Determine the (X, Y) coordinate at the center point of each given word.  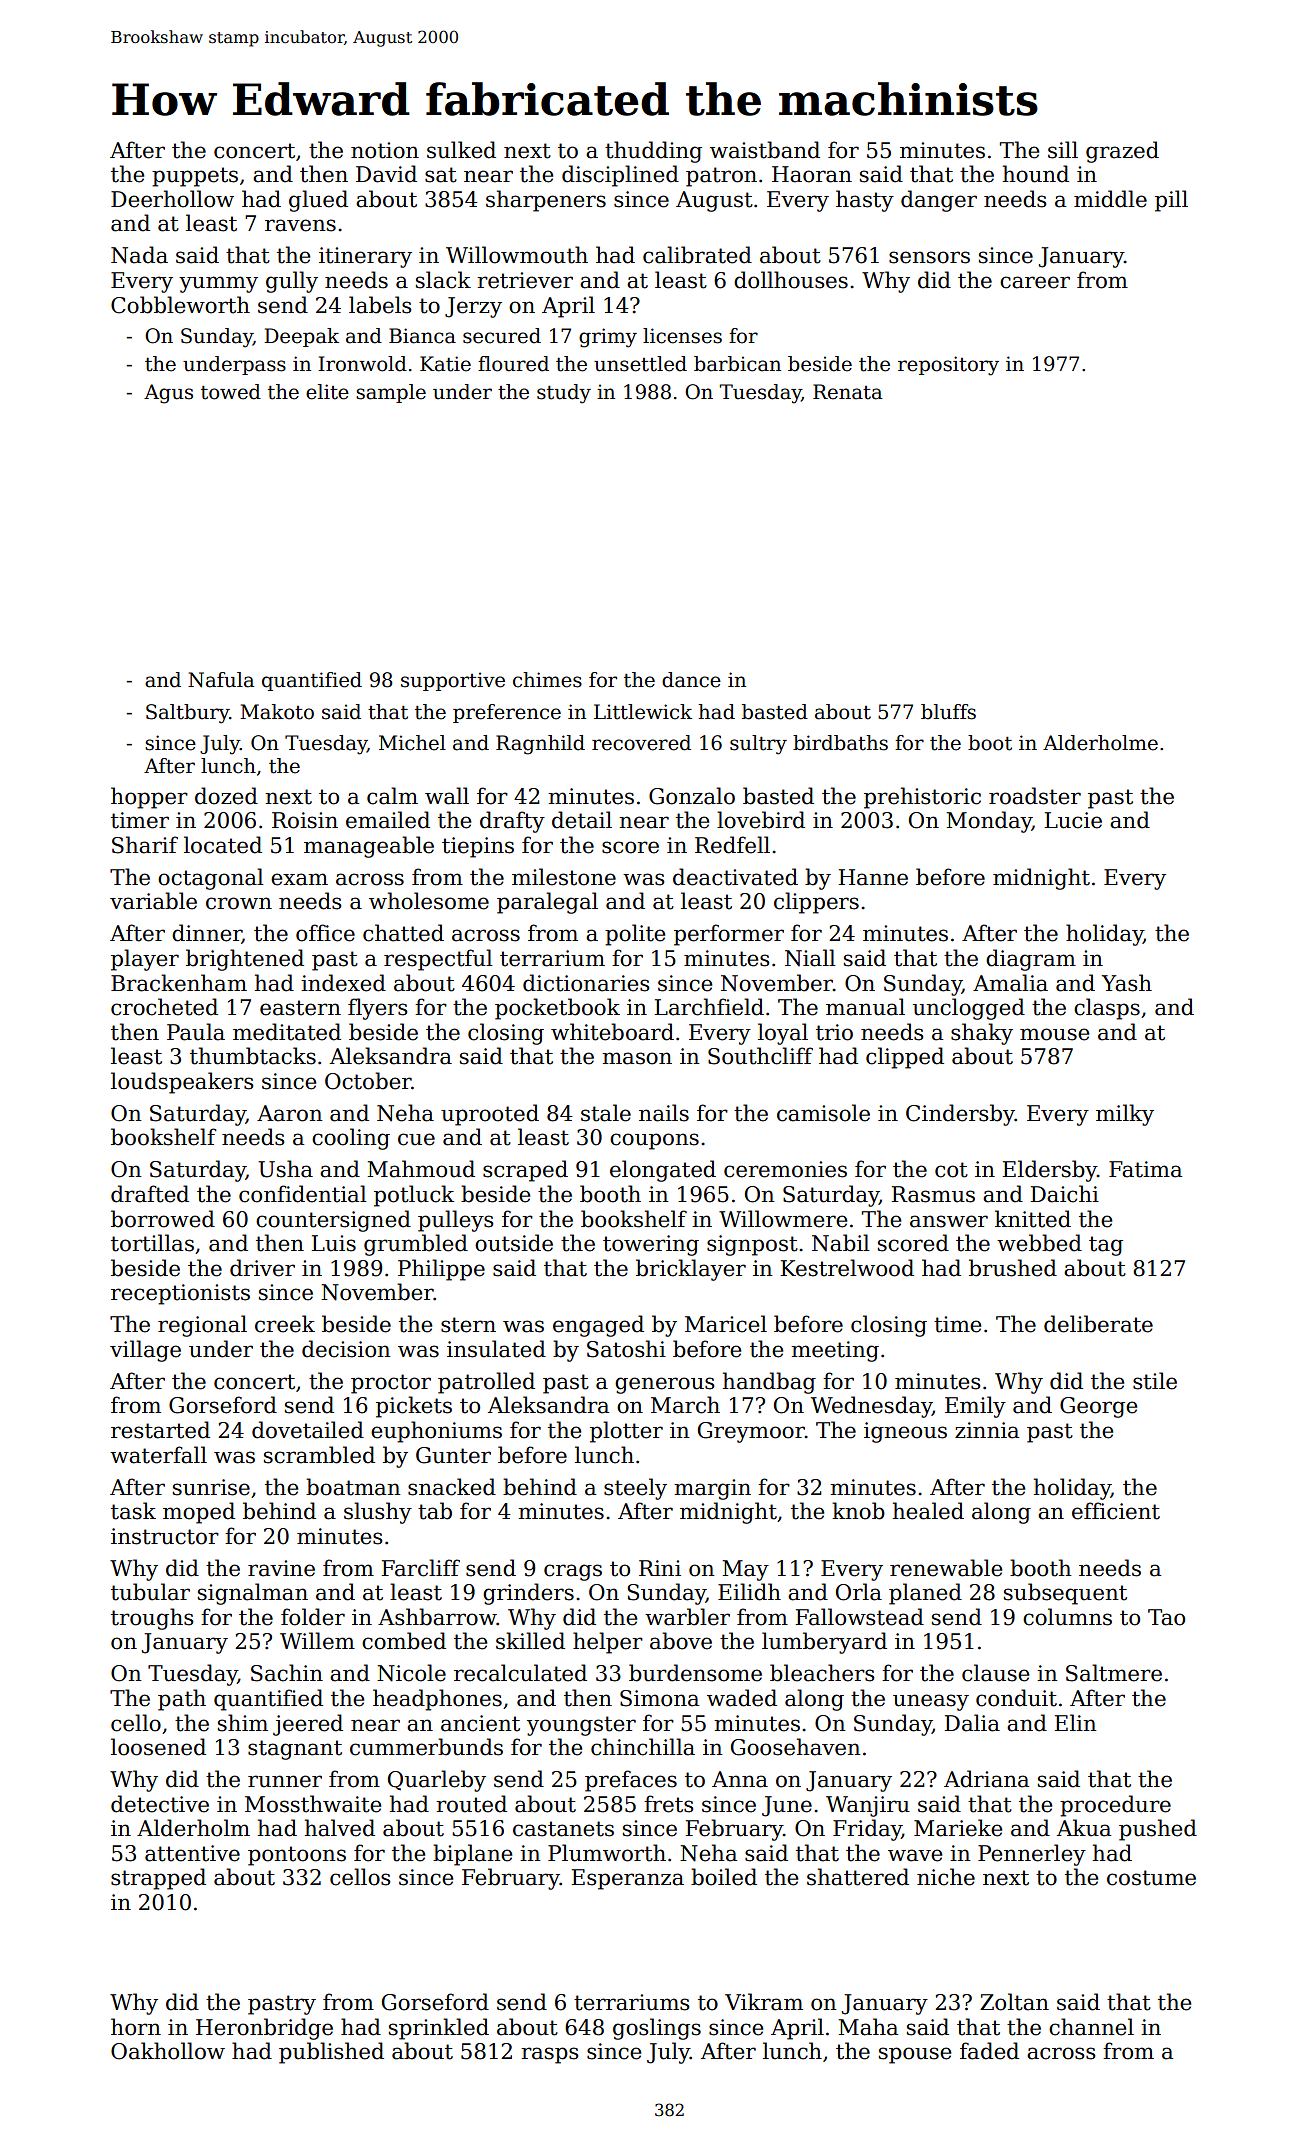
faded (989, 2051)
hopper (149, 798)
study (564, 394)
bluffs (948, 712)
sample (391, 393)
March (685, 1405)
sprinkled (439, 2029)
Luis (333, 1243)
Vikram (764, 2002)
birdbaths (840, 743)
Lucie (1073, 820)
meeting (835, 1351)
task (133, 1511)
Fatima (1145, 1169)
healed (928, 1511)
